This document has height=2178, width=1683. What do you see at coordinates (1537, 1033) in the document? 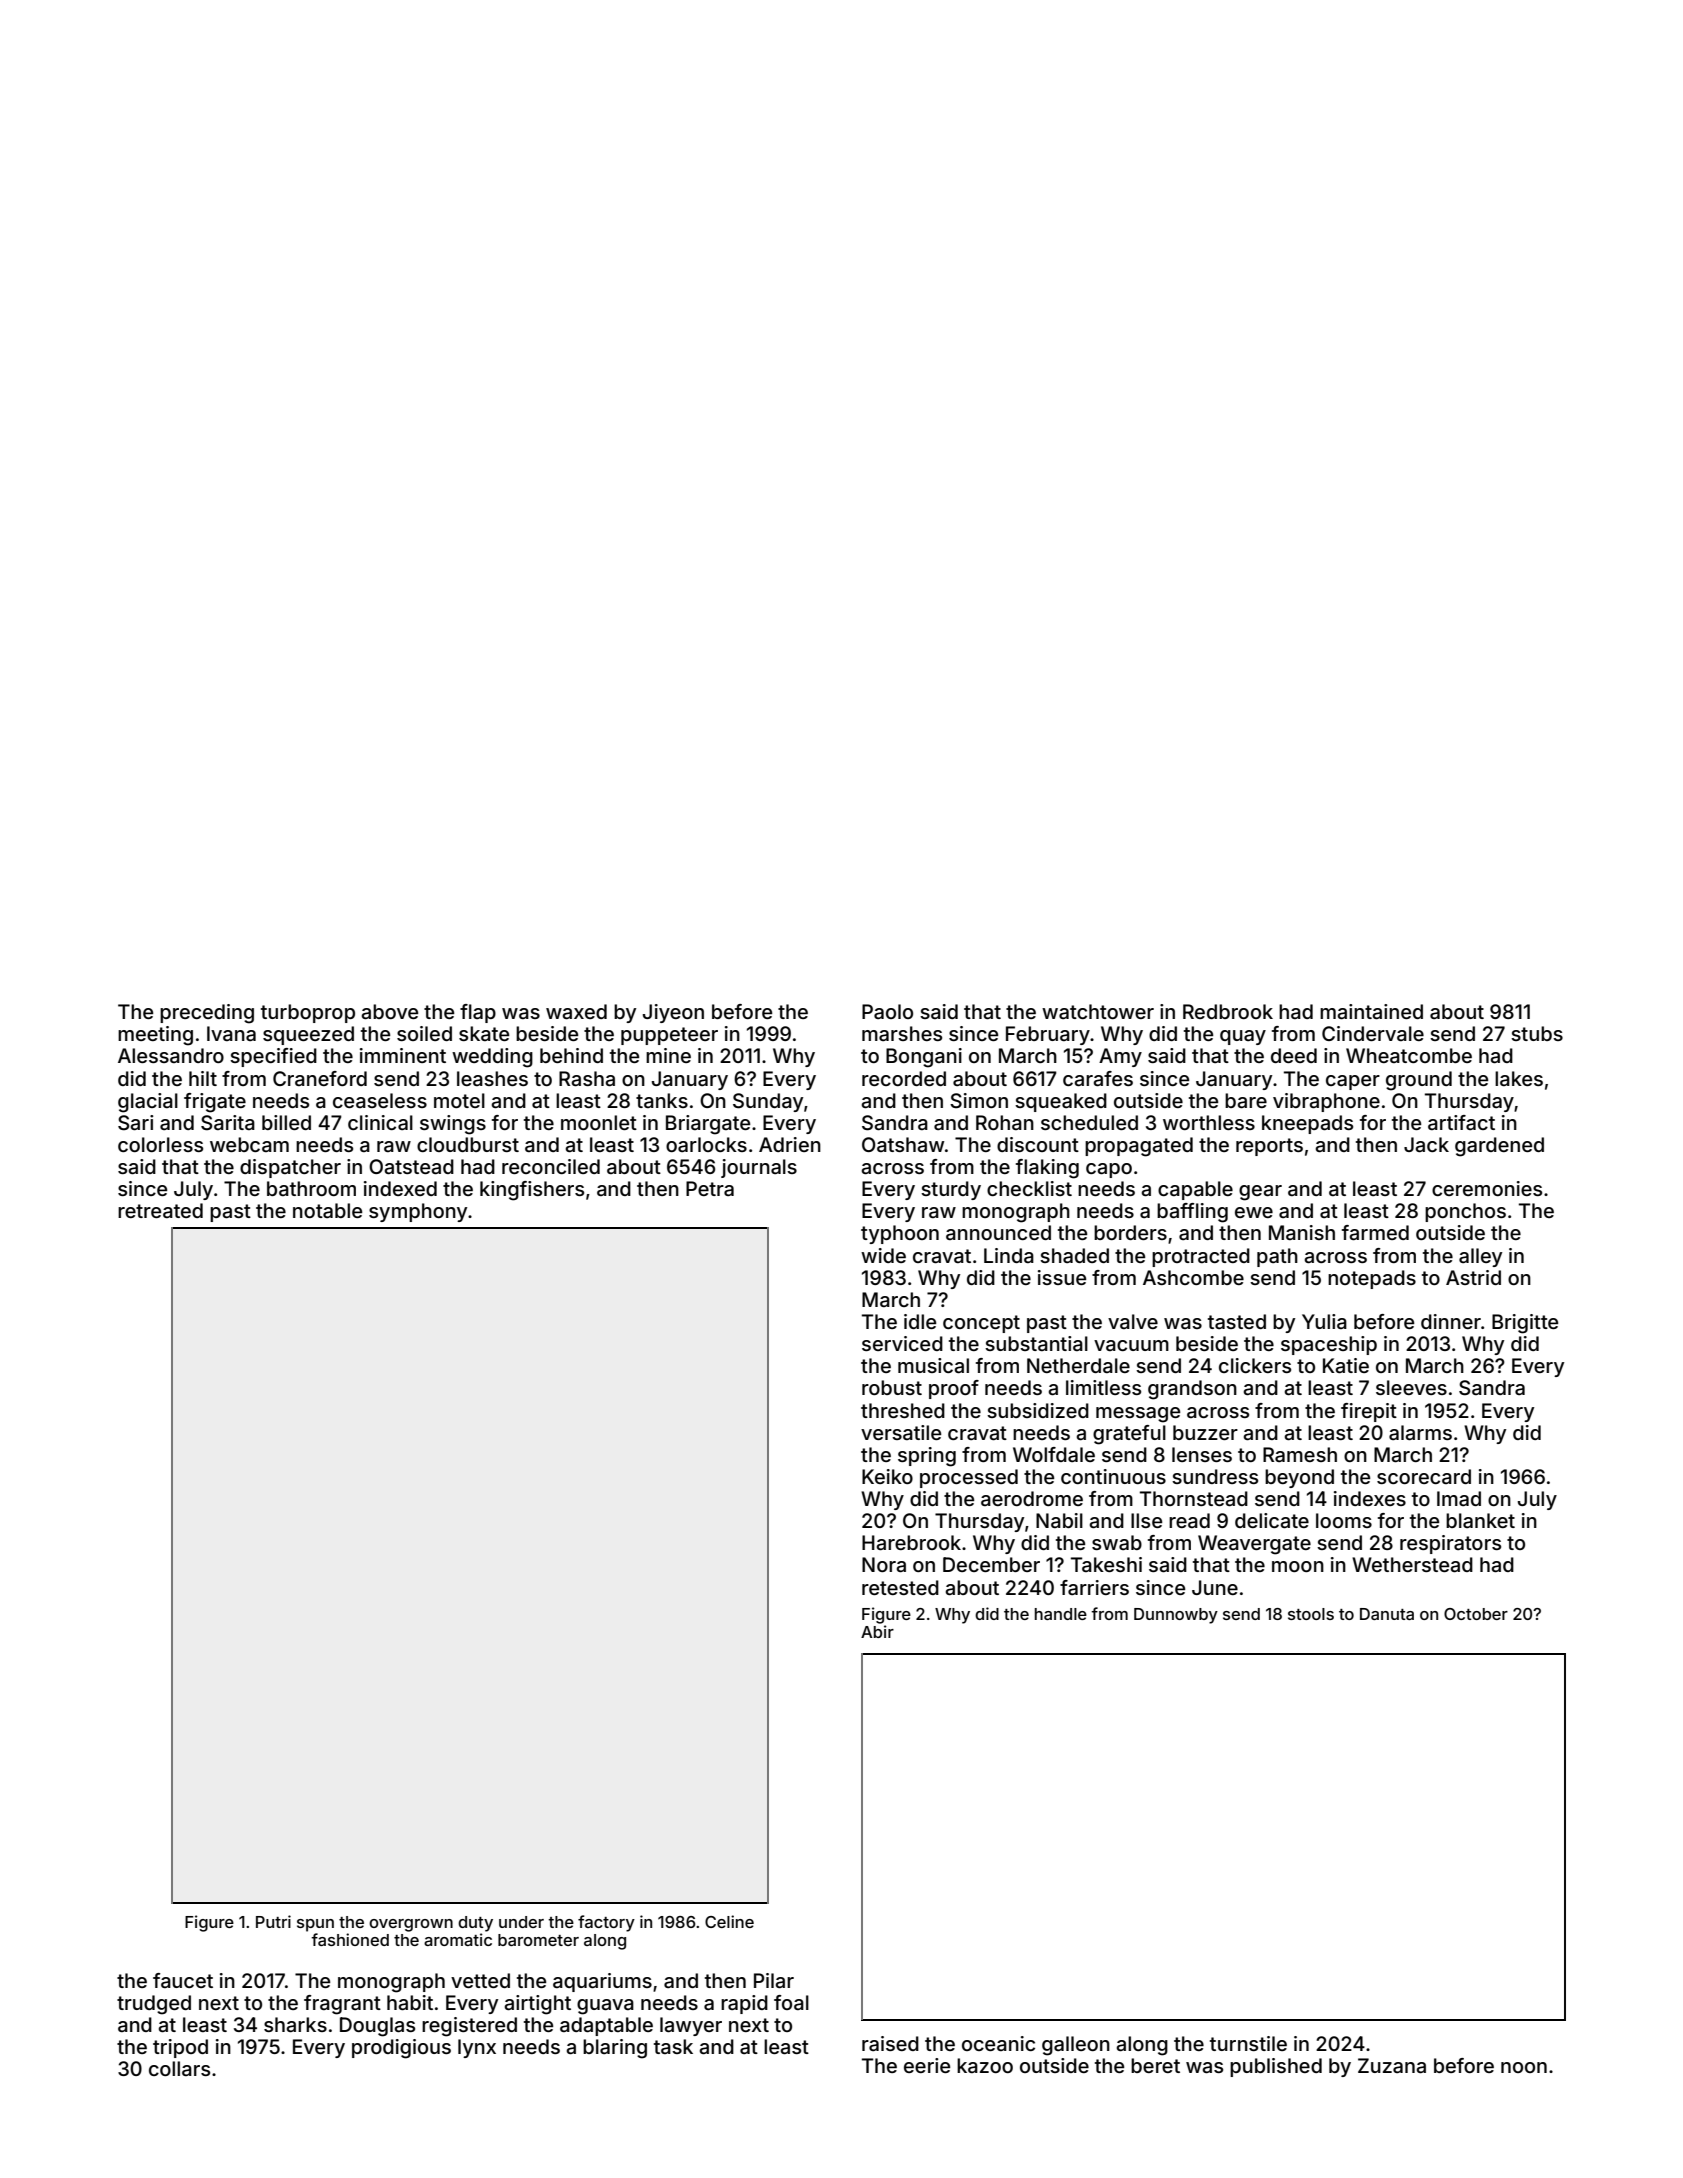
I see `stubs` at bounding box center [1537, 1033].
